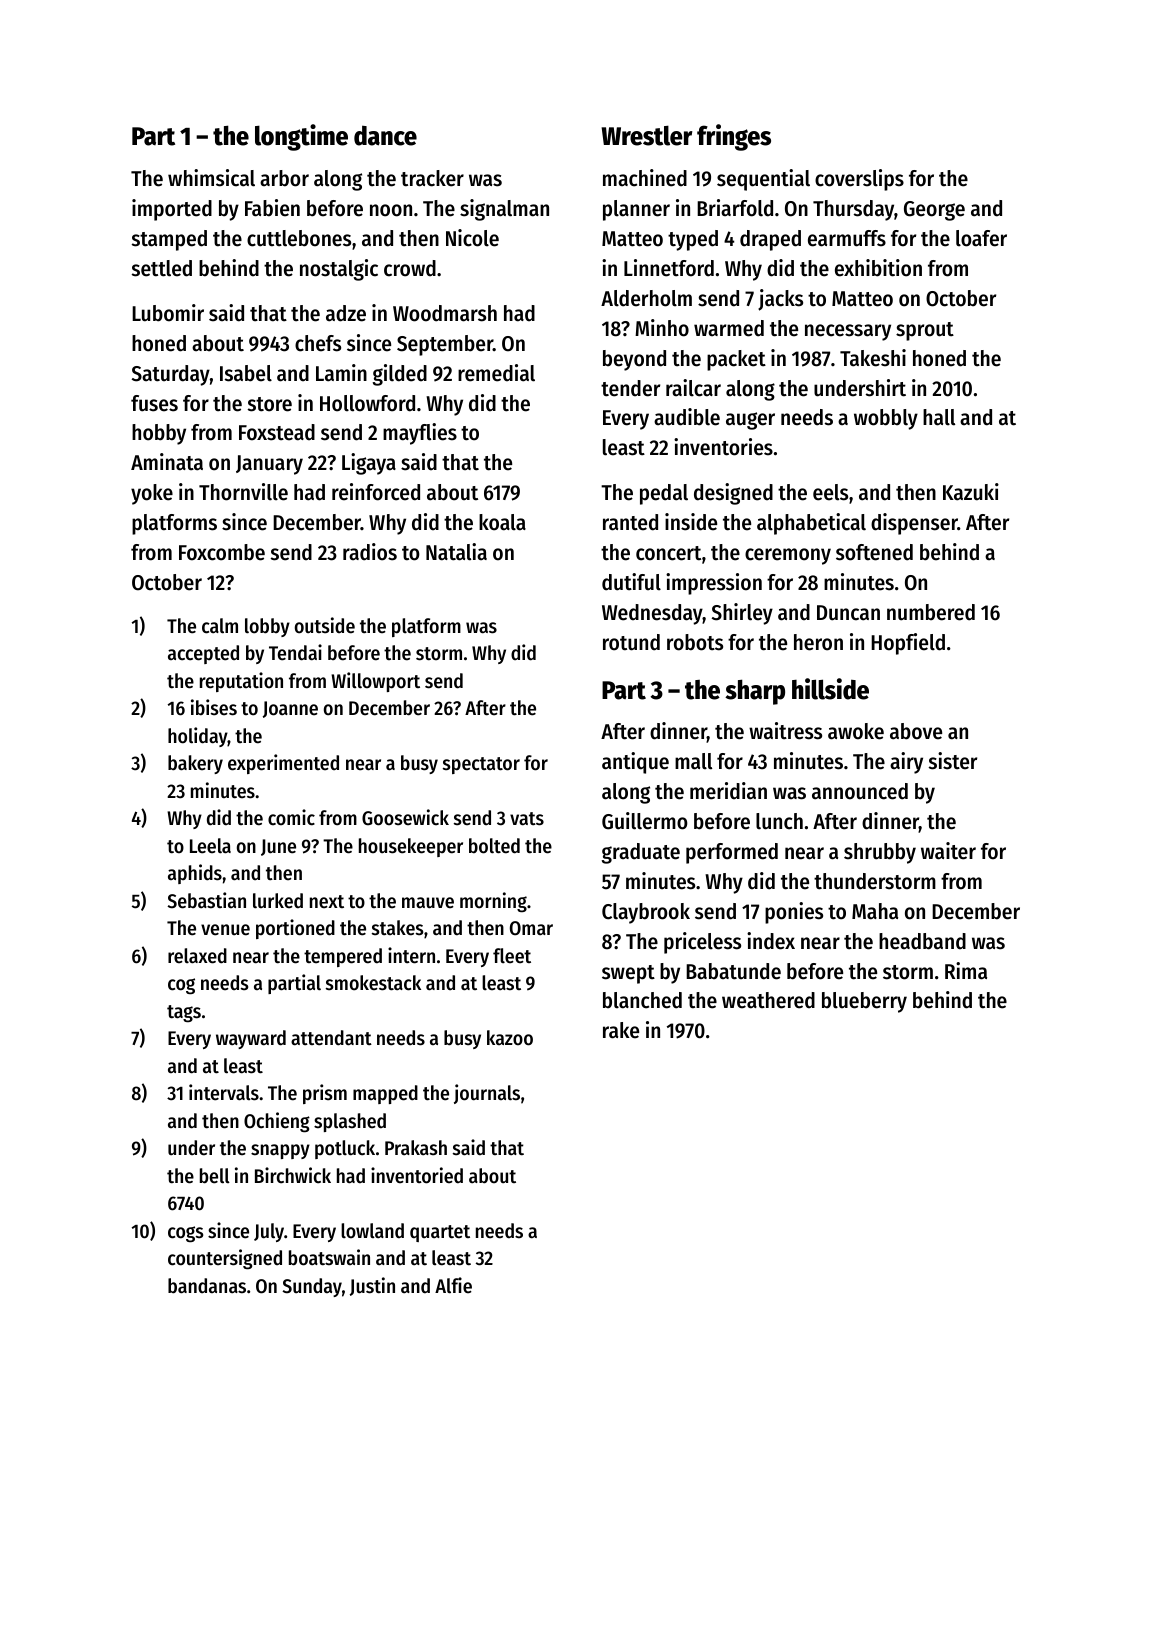  Describe the element at coordinates (207, 1286) in the image. I see `bandanas` at that location.
